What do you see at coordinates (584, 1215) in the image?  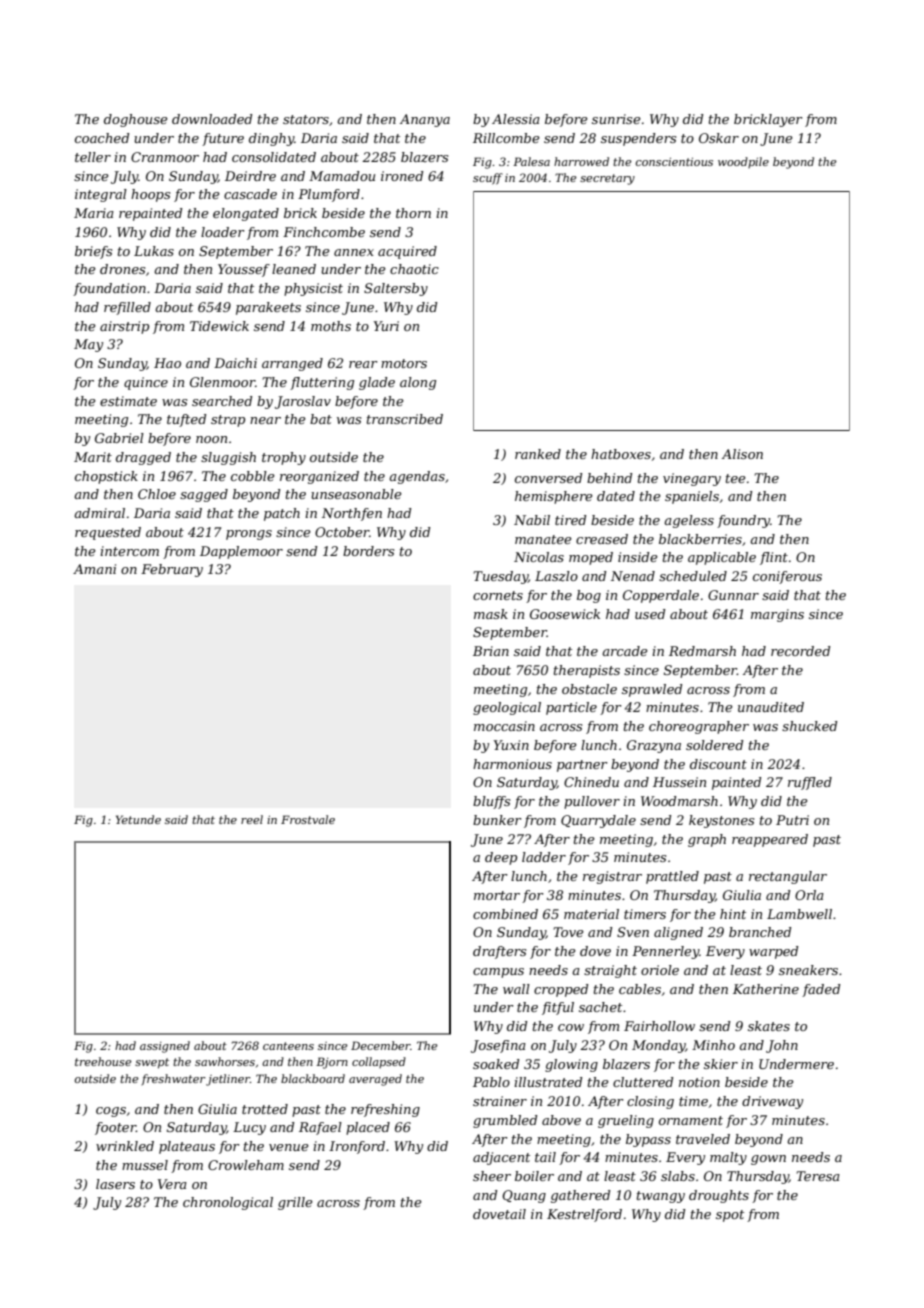 I see `Kestrelford` at bounding box center [584, 1215].
